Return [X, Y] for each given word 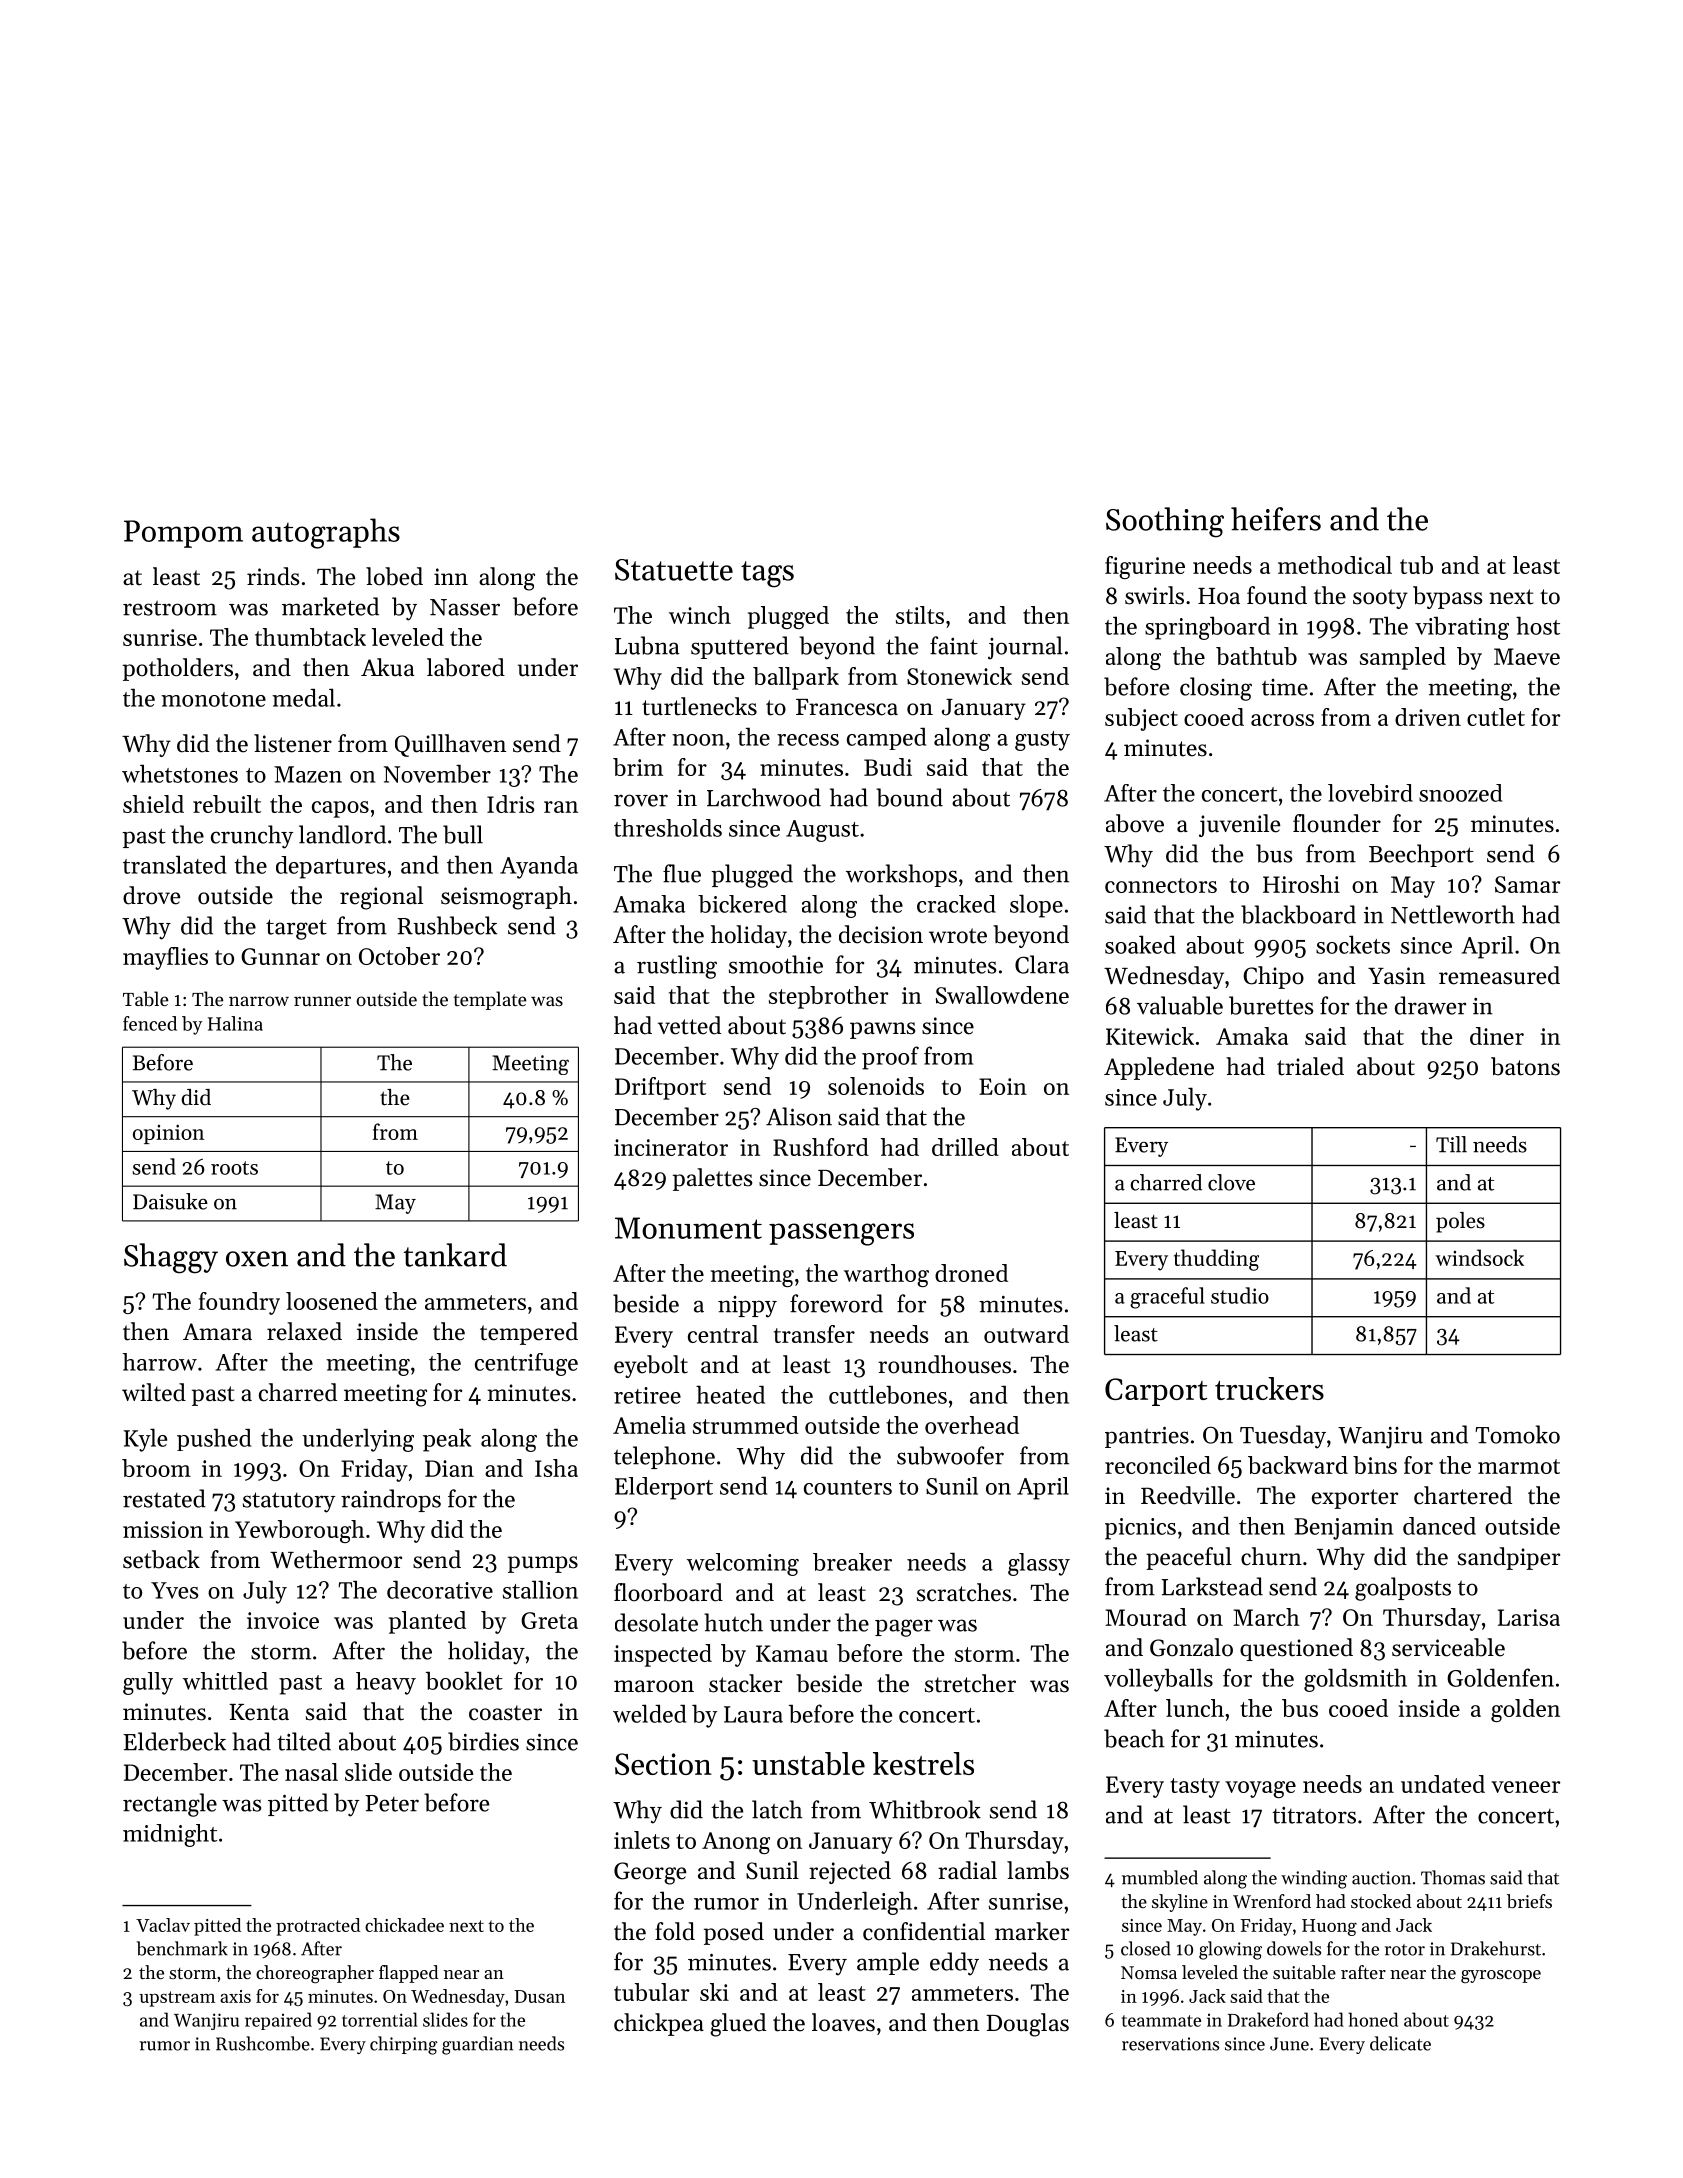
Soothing [1165, 522]
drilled [965, 1147]
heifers [1276, 519]
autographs [326, 533]
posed [734, 1933]
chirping [404, 2045]
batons [1525, 1066]
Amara [217, 1331]
